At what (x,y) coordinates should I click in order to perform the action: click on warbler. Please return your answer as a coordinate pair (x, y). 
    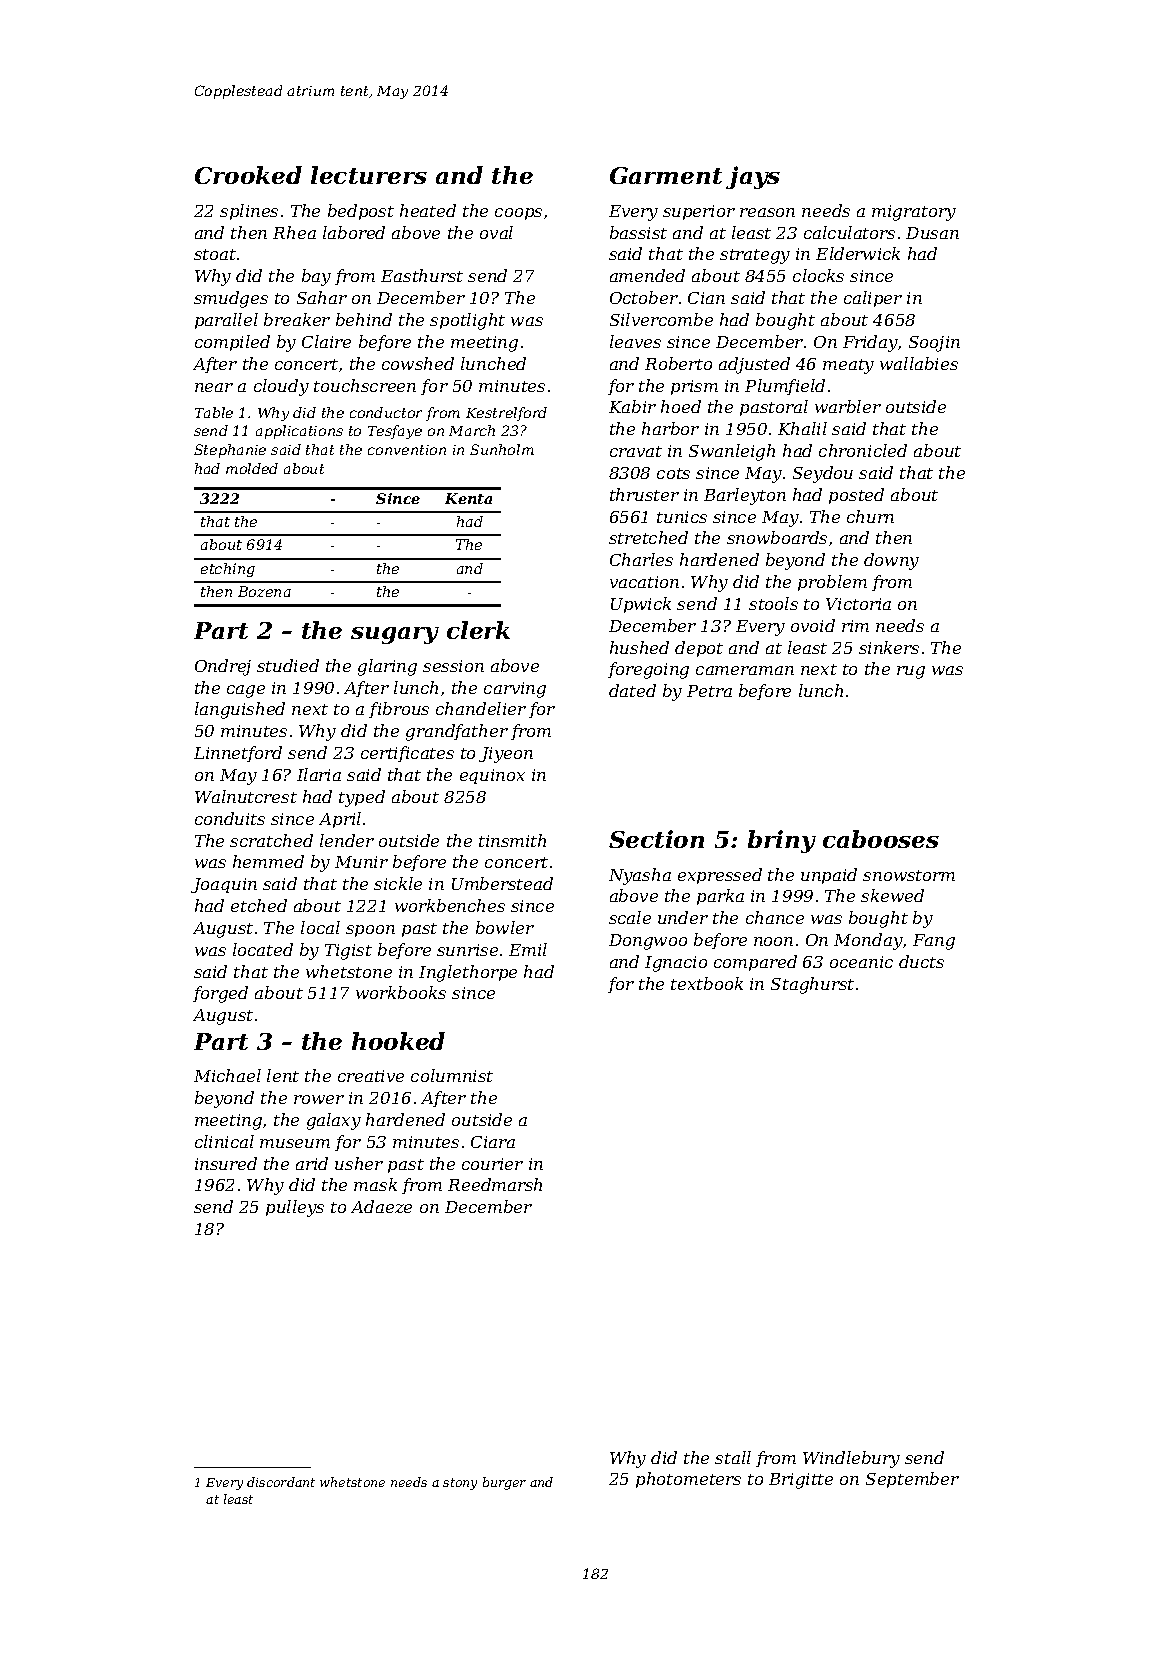
    Looking at the image, I should click on (848, 406).
